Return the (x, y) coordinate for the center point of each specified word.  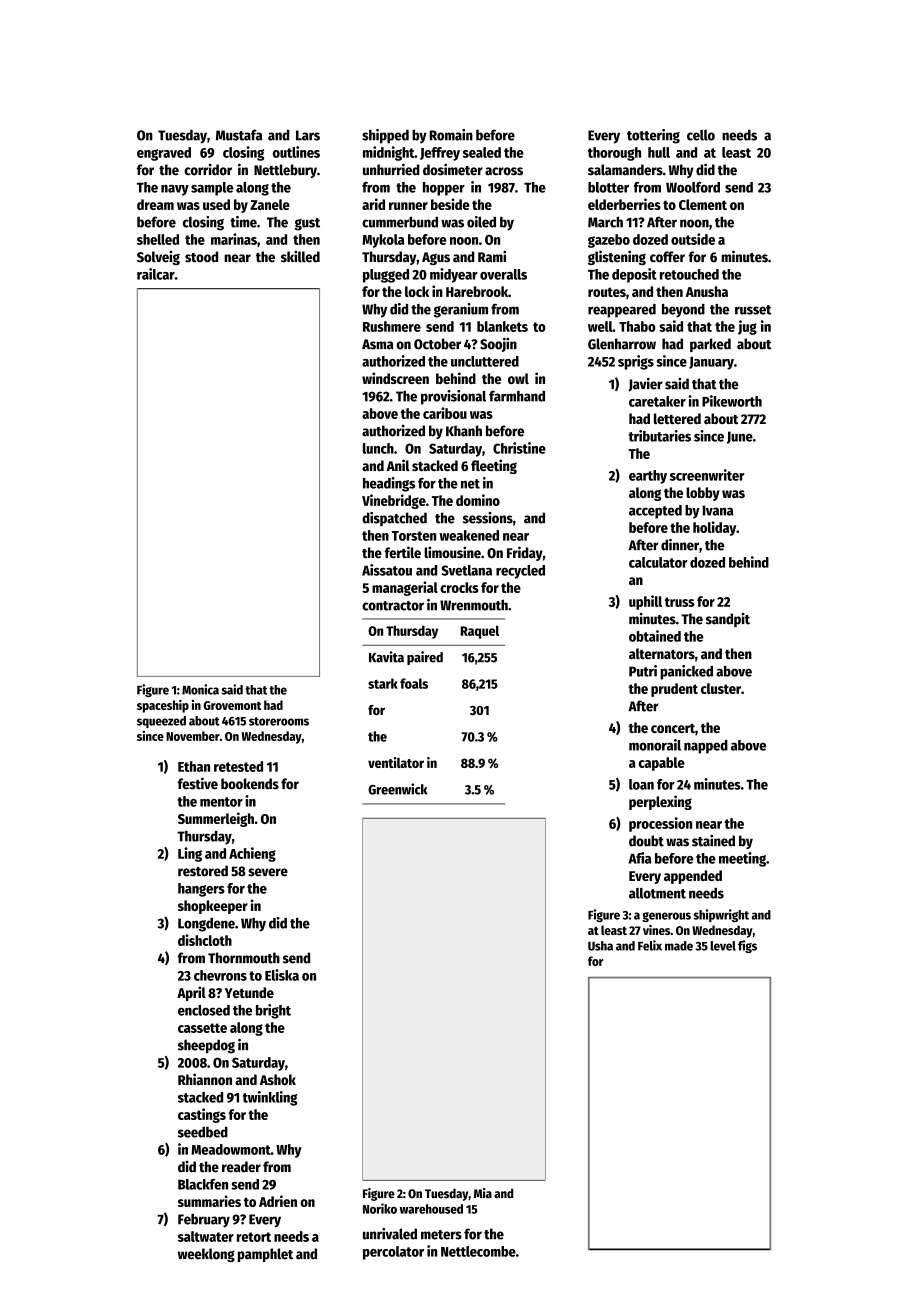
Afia (640, 858)
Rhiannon (205, 1079)
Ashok (278, 1079)
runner (408, 206)
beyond (683, 311)
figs (747, 946)
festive (197, 783)
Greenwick (397, 789)
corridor (208, 170)
